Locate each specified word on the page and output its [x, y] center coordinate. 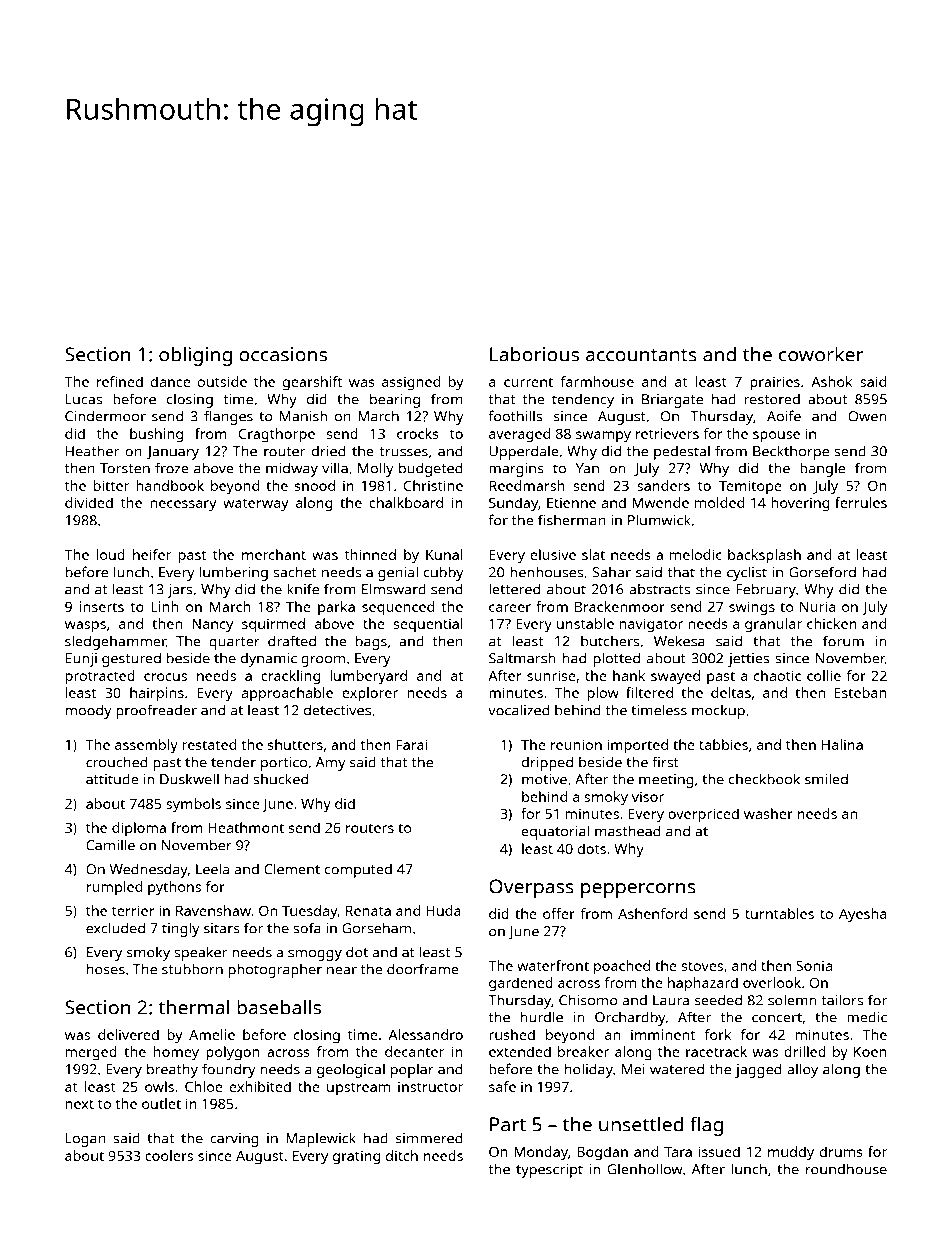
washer [768, 813]
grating [356, 1157]
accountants [641, 355]
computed [358, 871]
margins [516, 470]
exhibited [260, 1086]
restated [209, 744]
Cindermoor [105, 416]
